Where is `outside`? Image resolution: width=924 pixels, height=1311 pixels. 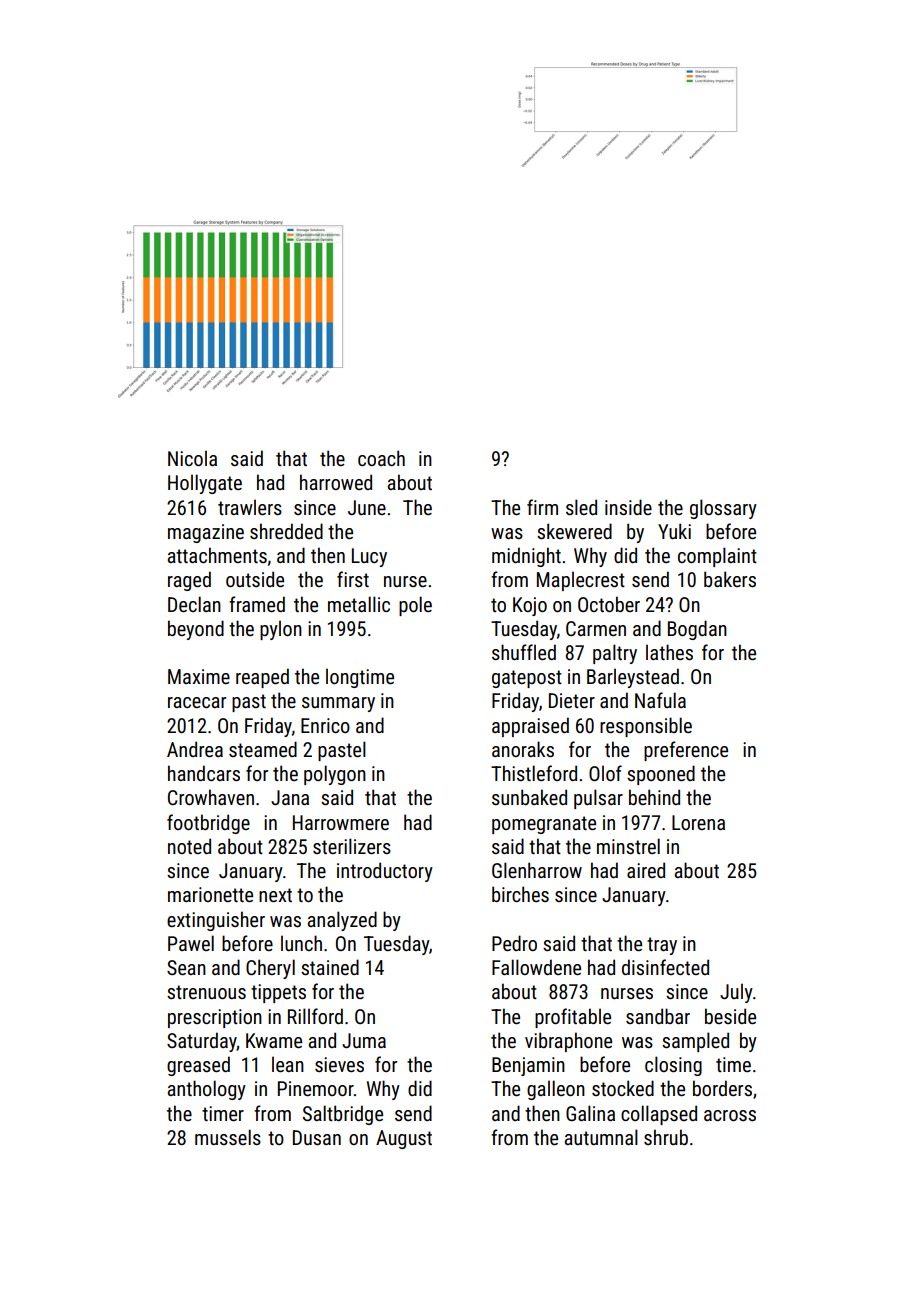
outside is located at coordinates (255, 579).
